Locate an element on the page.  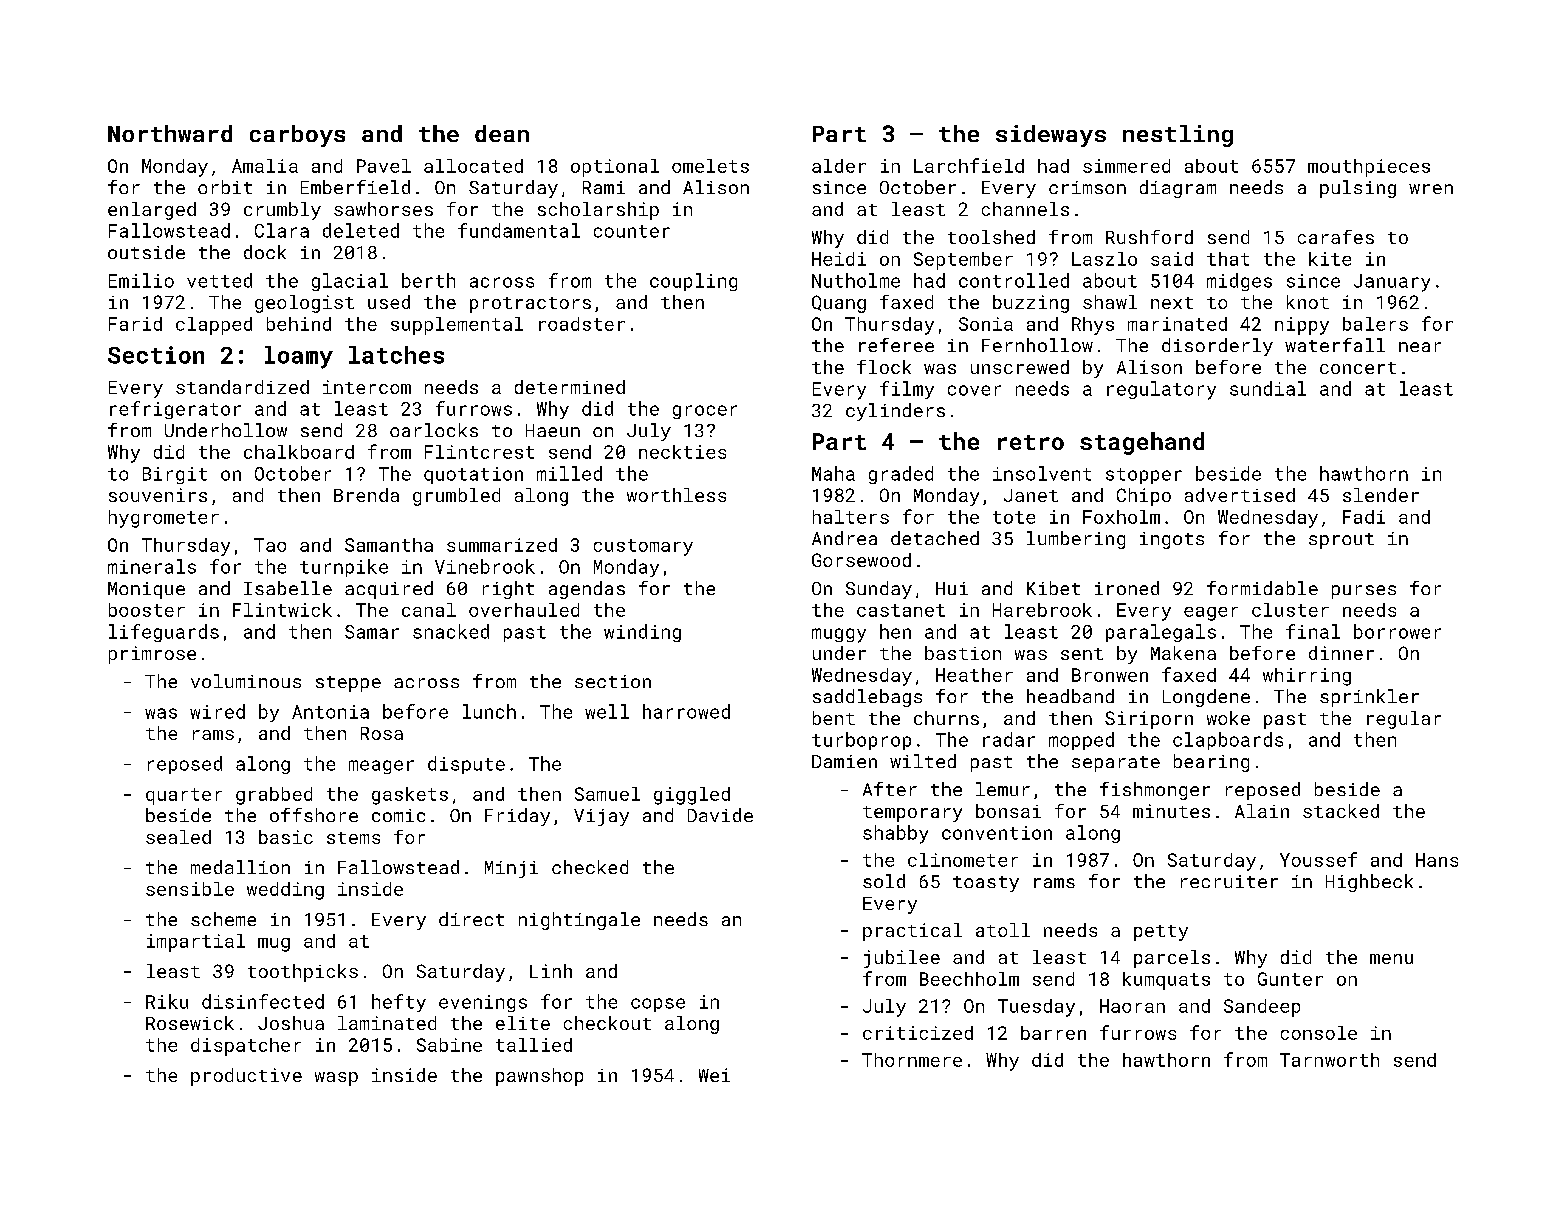
Gorsewood is located at coordinates (861, 560).
